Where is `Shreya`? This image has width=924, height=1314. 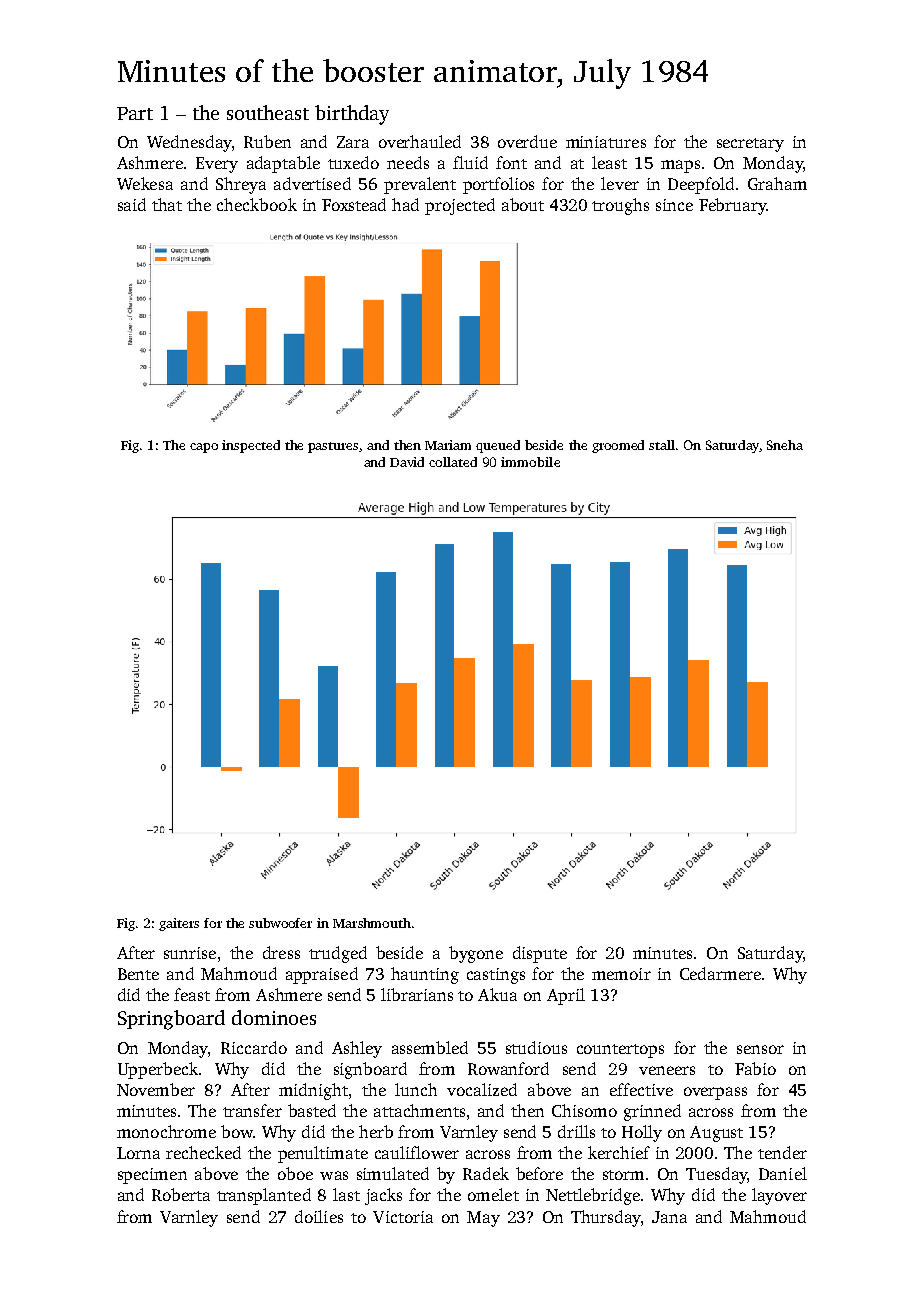
Shreya is located at coordinates (241, 185).
